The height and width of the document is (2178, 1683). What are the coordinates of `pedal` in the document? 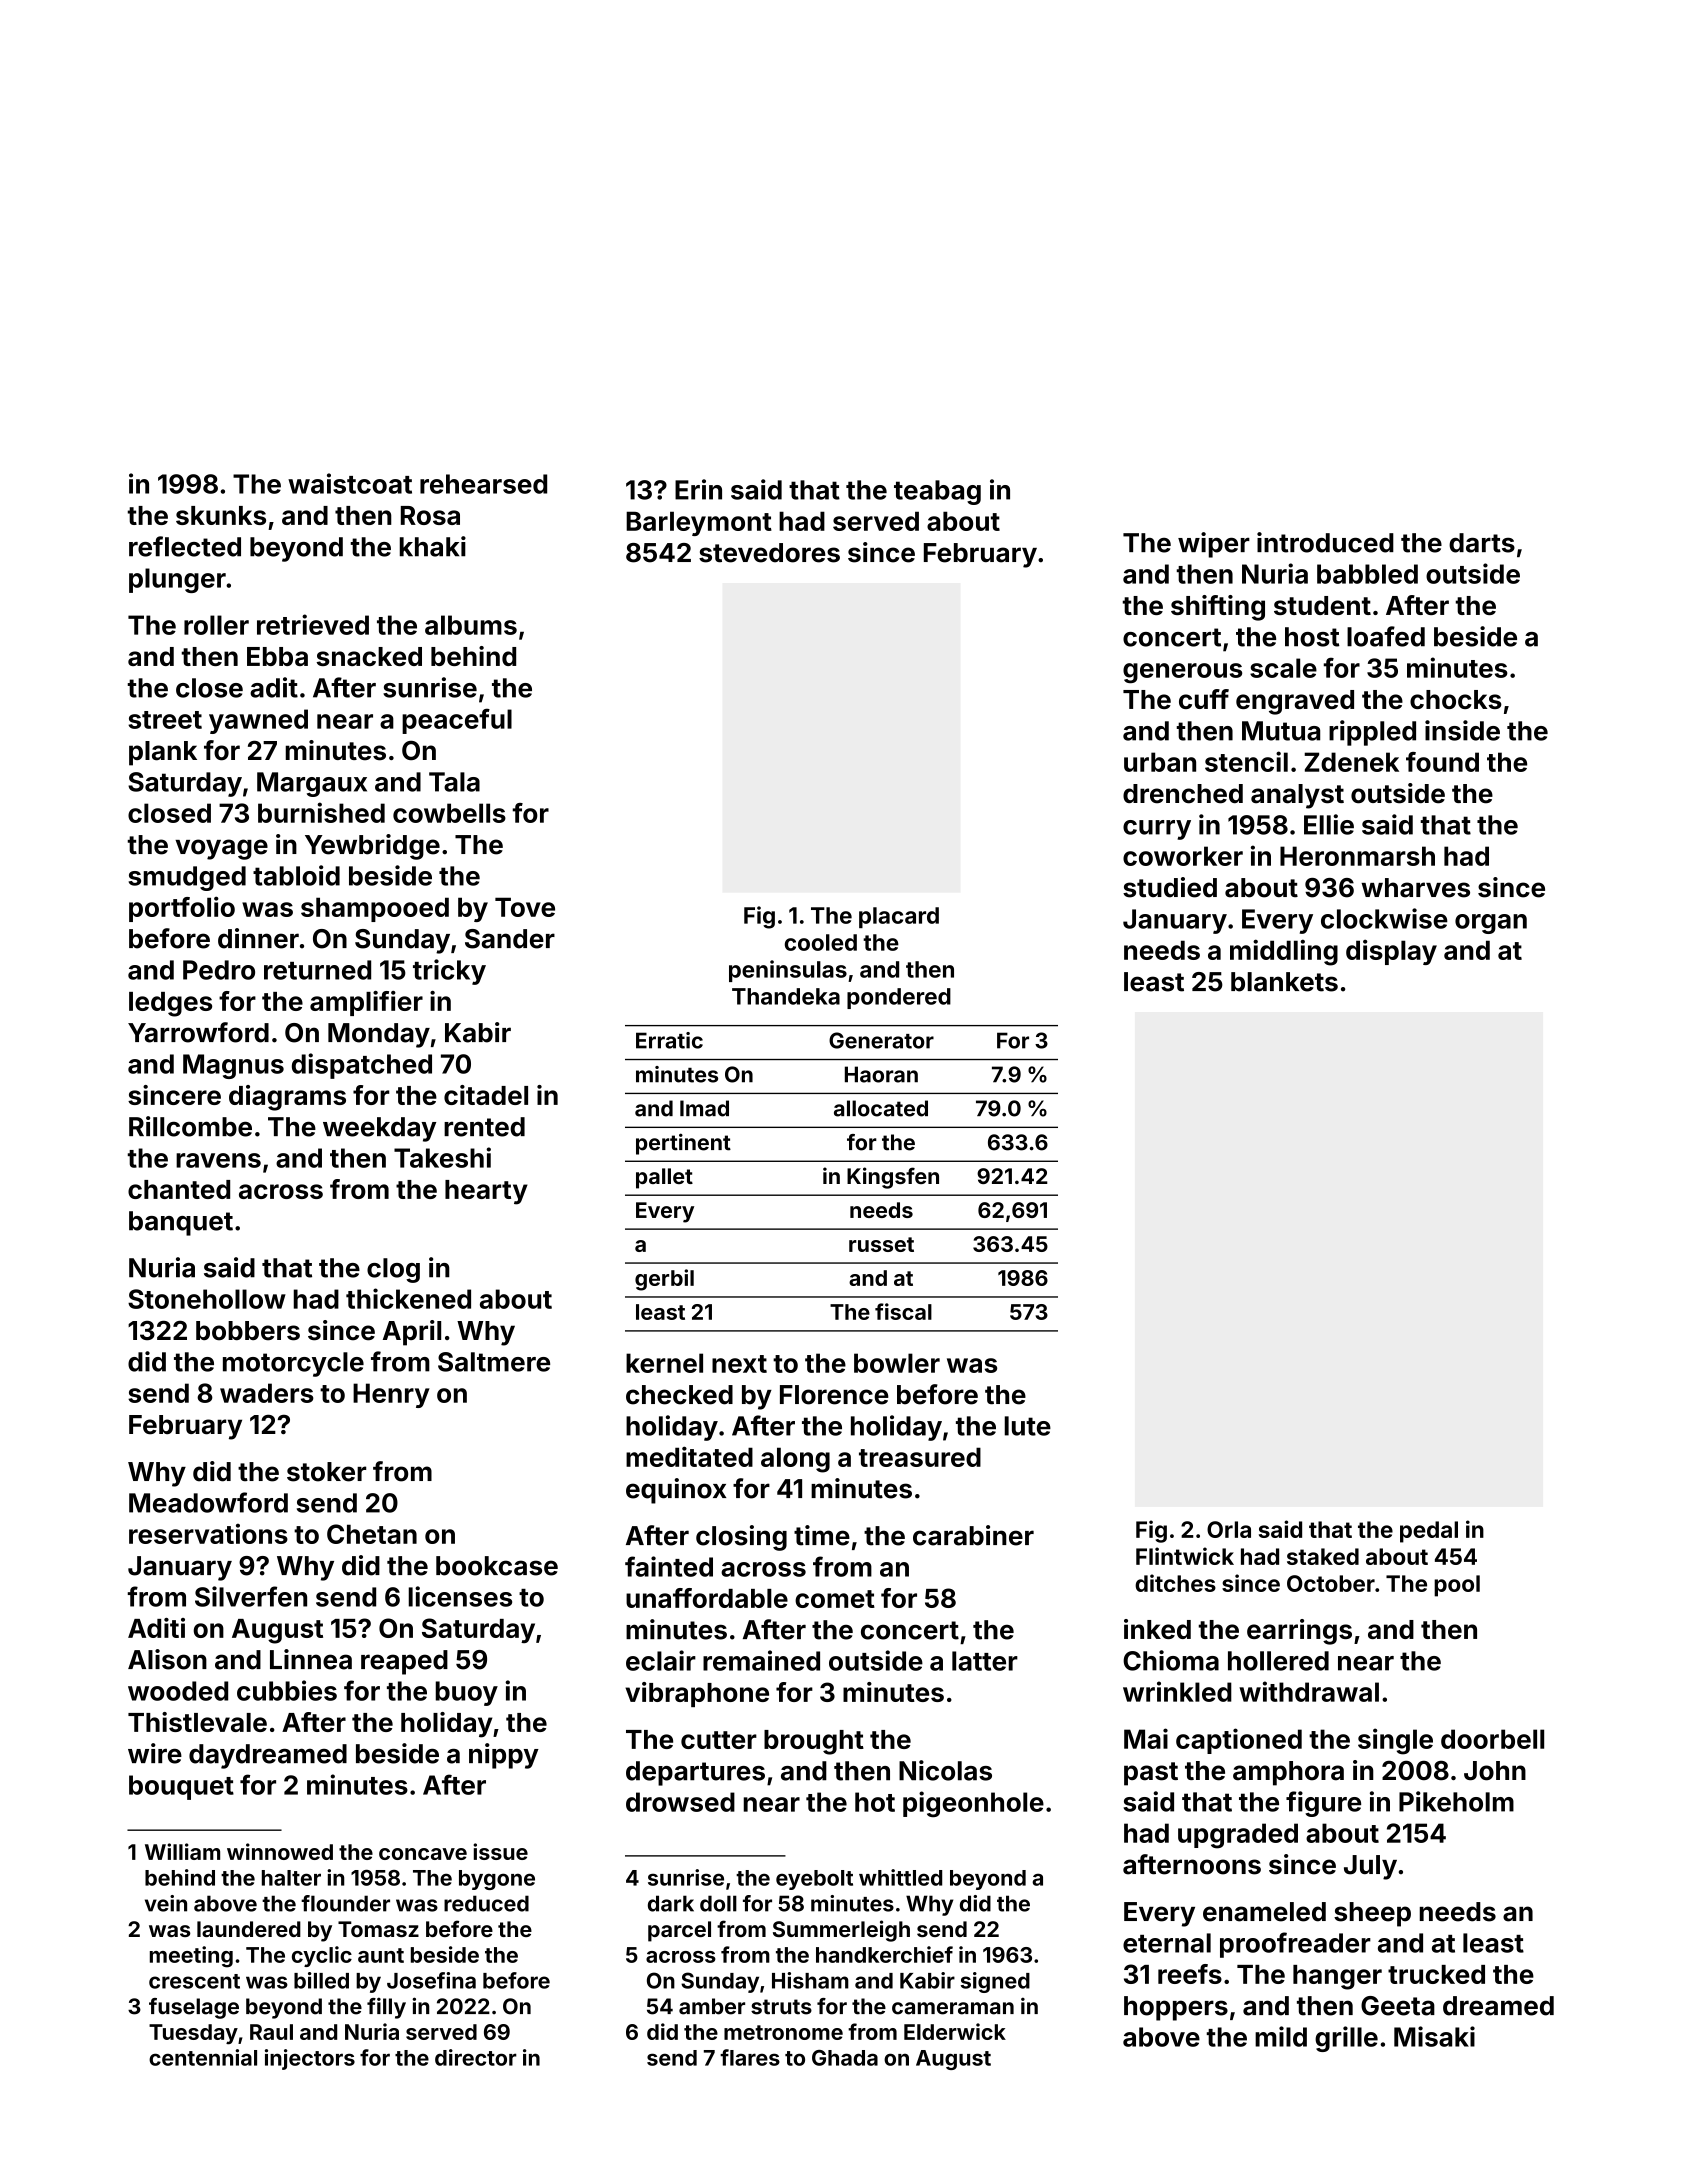 It's located at (1429, 1532).
